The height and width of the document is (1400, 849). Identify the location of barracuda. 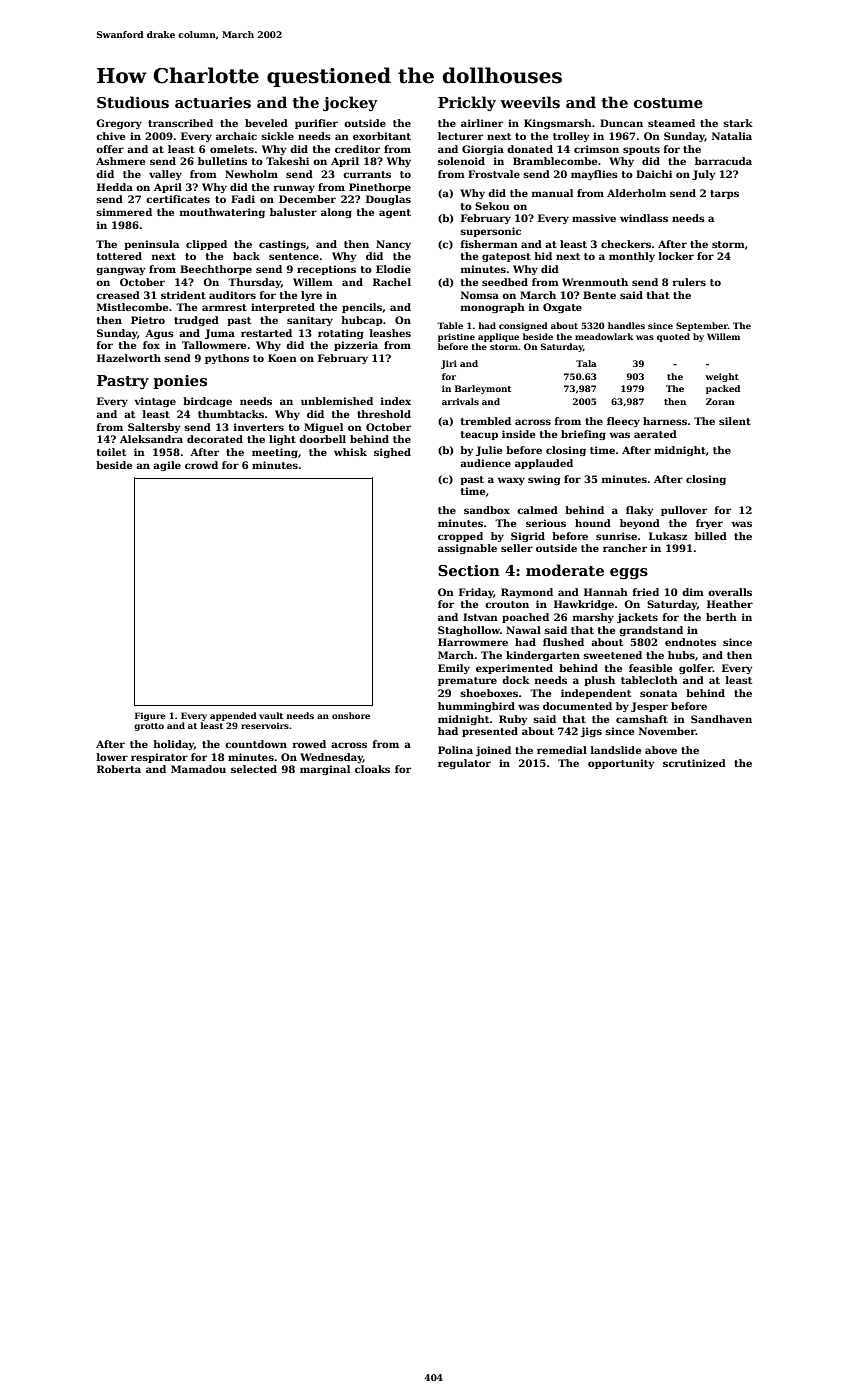
(723, 161).
